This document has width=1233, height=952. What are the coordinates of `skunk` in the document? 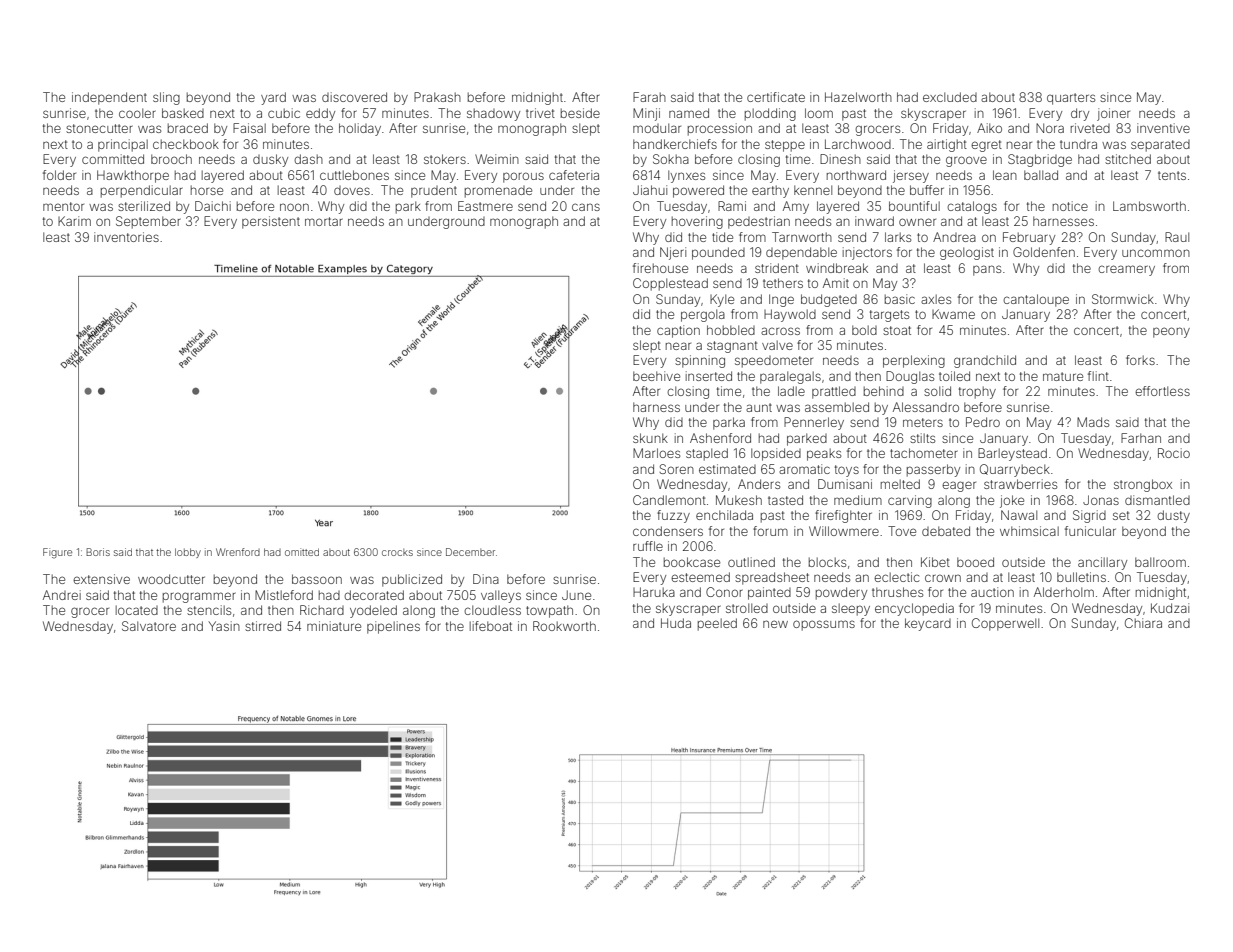 It's located at (650, 438).
